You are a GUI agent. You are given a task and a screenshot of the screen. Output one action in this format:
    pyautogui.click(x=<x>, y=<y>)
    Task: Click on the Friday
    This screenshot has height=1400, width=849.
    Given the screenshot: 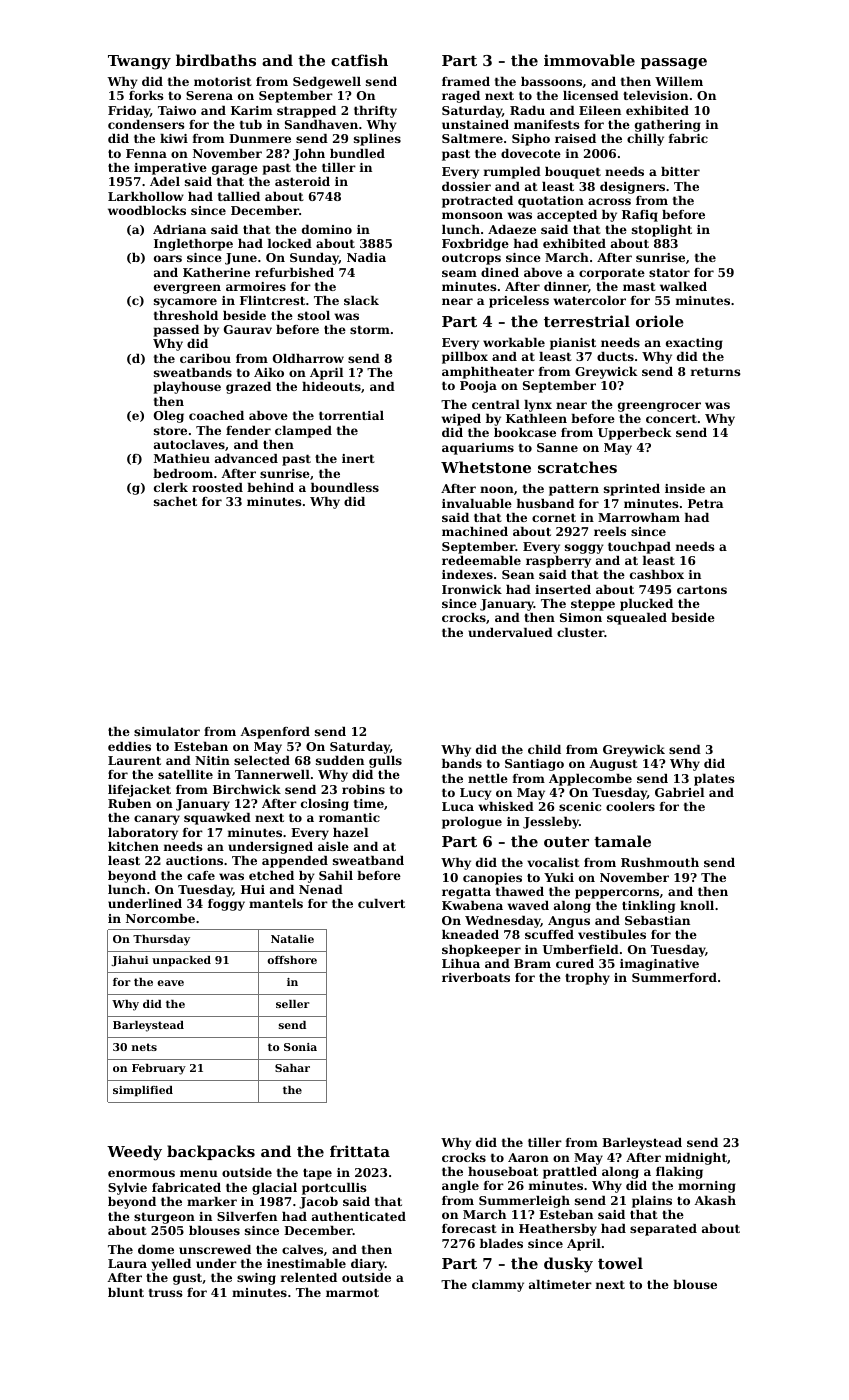 What is the action you would take?
    pyautogui.click(x=129, y=112)
